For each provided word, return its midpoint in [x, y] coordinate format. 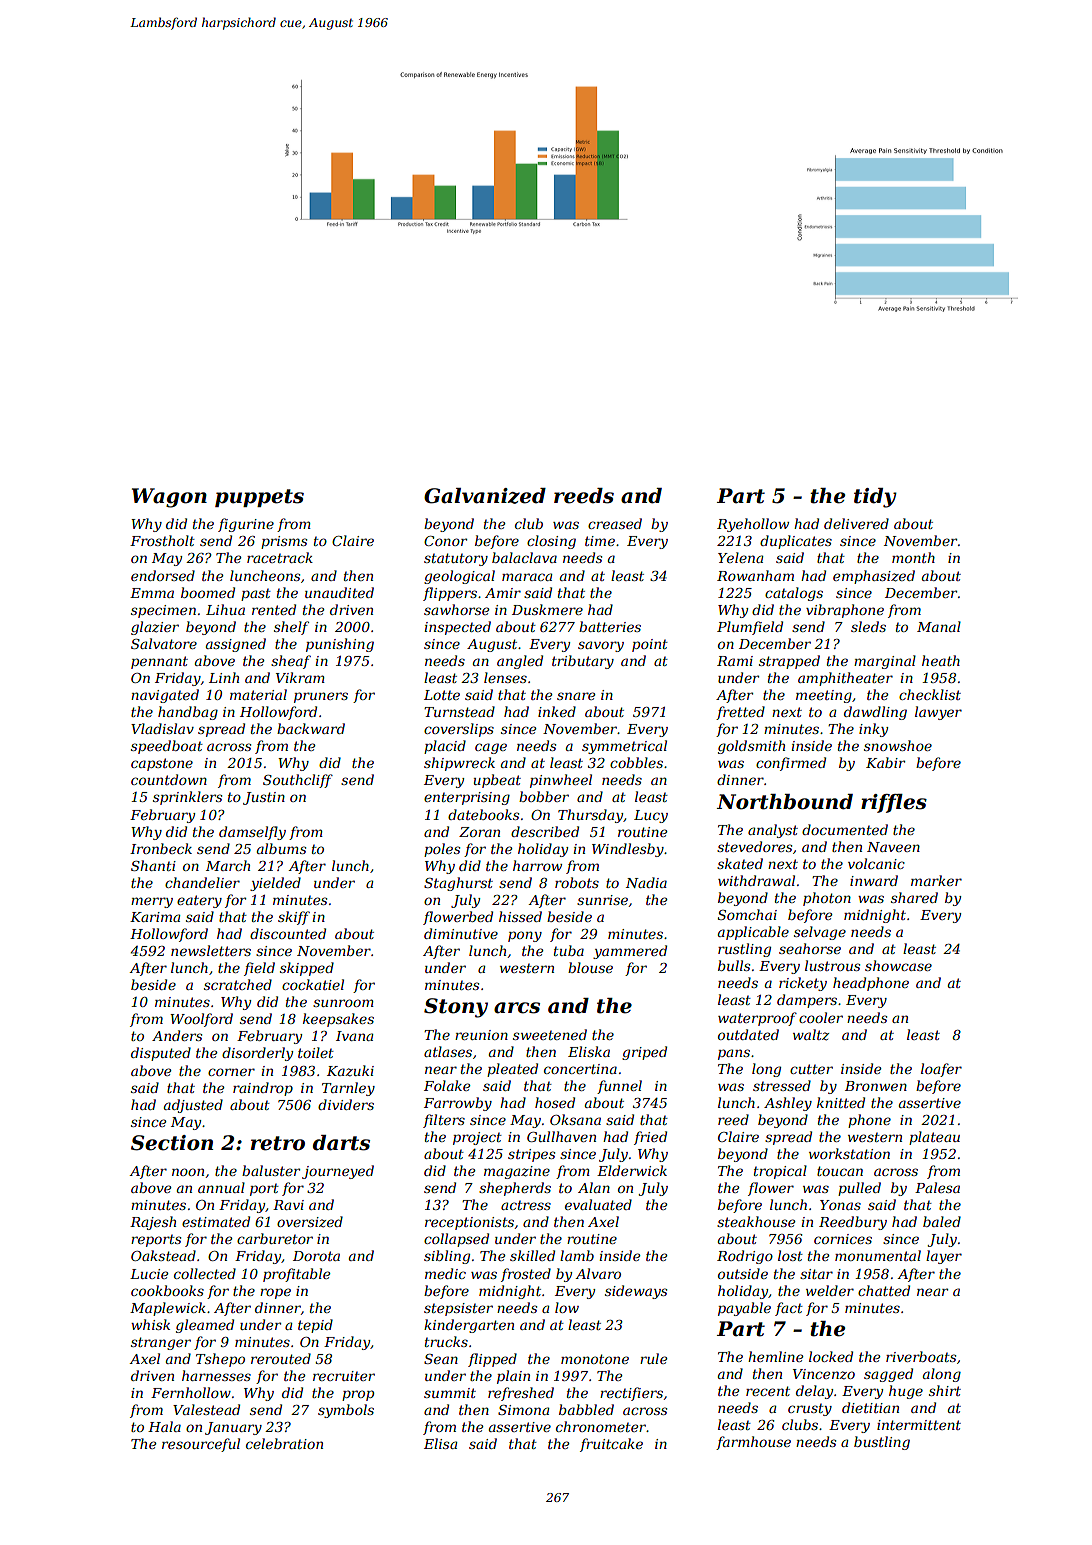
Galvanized [485, 496]
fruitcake [611, 1445]
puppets [259, 498]
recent [768, 1391]
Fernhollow [191, 1392]
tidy [875, 498]
